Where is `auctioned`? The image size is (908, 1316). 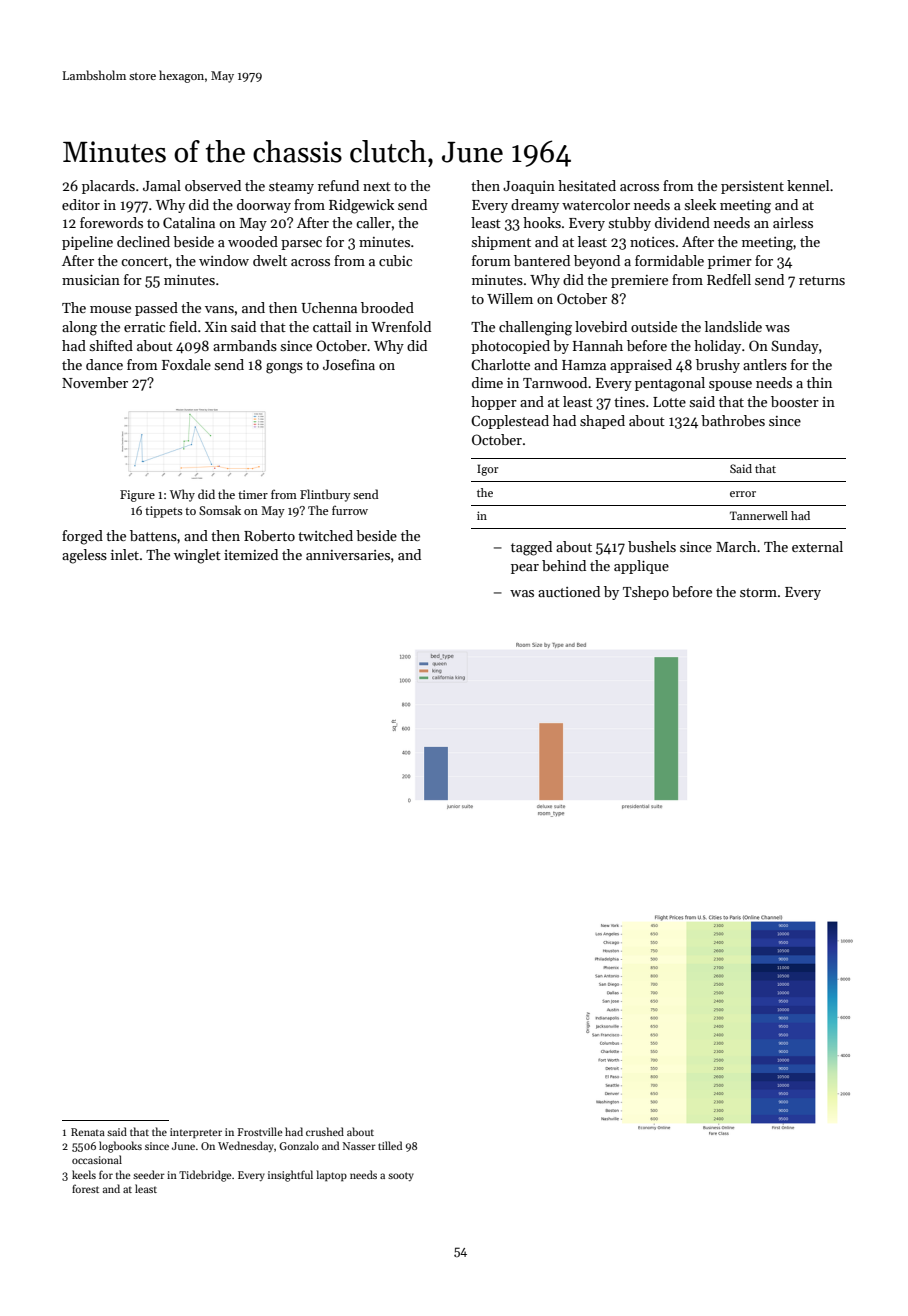
auctioned is located at coordinates (569, 591).
